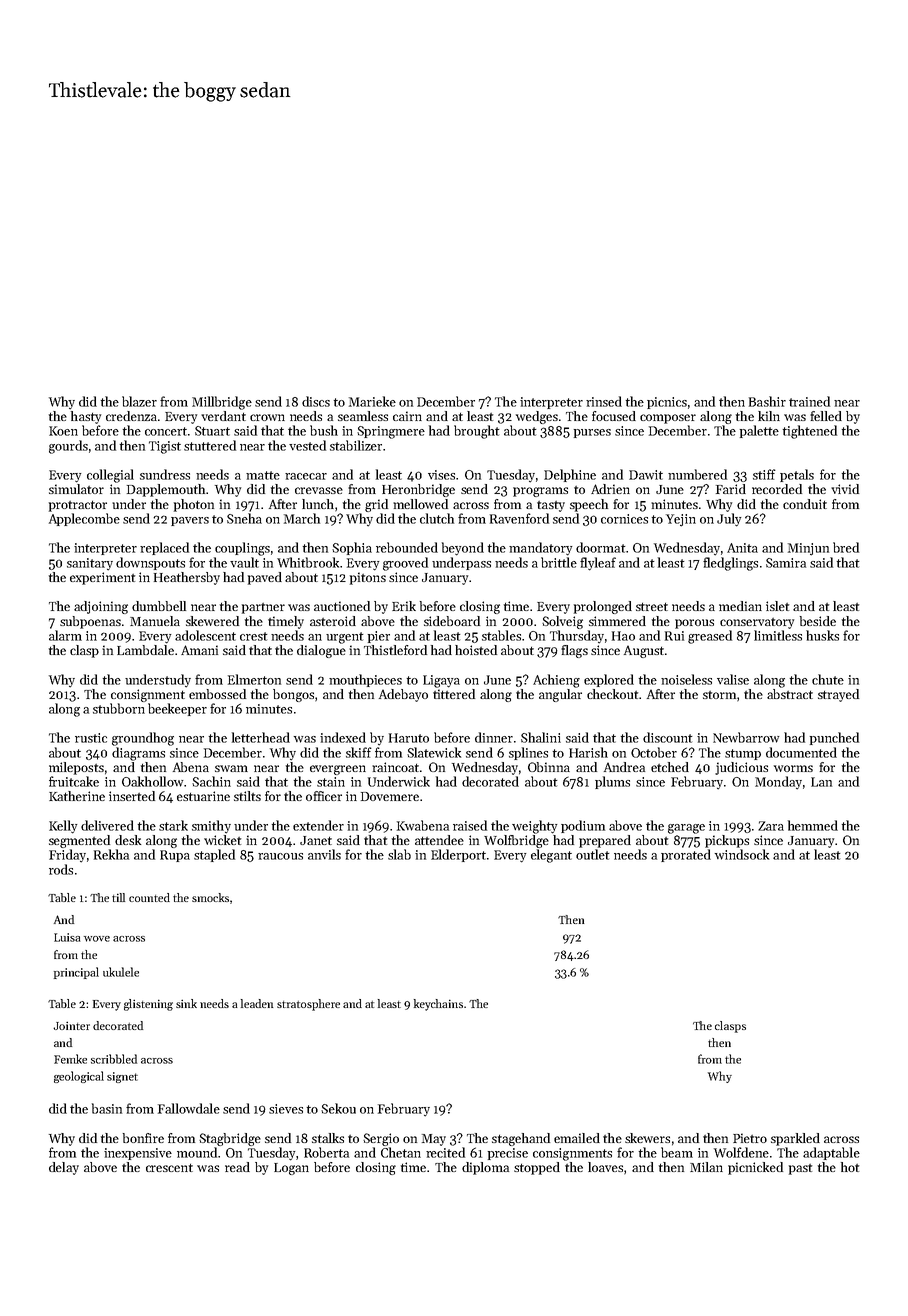 Image resolution: width=908 pixels, height=1316 pixels. I want to click on ukulele, so click(121, 972).
